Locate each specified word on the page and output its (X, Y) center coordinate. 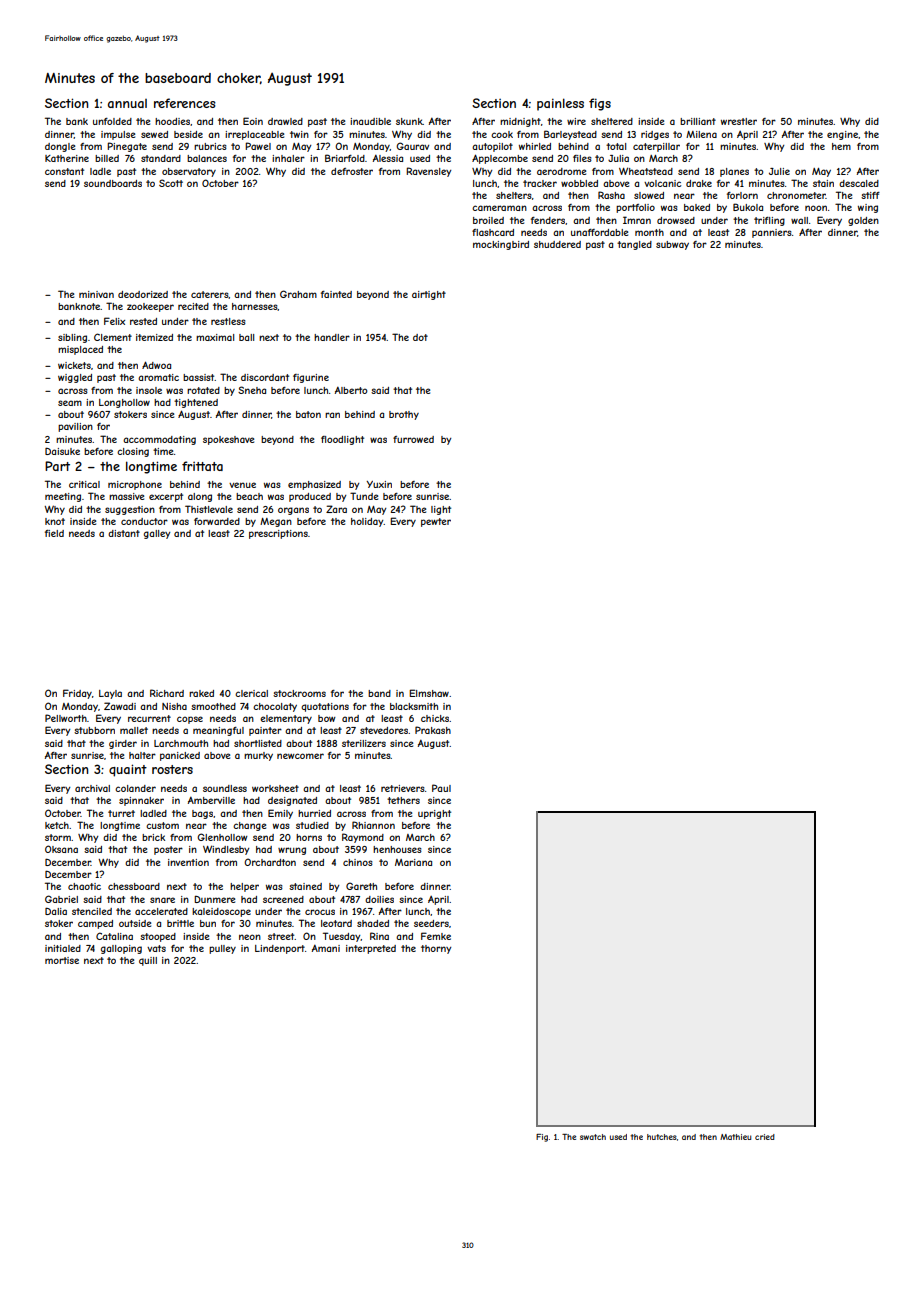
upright (434, 814)
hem (841, 146)
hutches (662, 1137)
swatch (593, 1137)
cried (765, 1137)
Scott (171, 183)
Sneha (252, 390)
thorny (436, 949)
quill (148, 961)
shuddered (557, 244)
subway (672, 245)
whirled (535, 146)
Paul (441, 788)
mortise (62, 960)
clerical (251, 693)
